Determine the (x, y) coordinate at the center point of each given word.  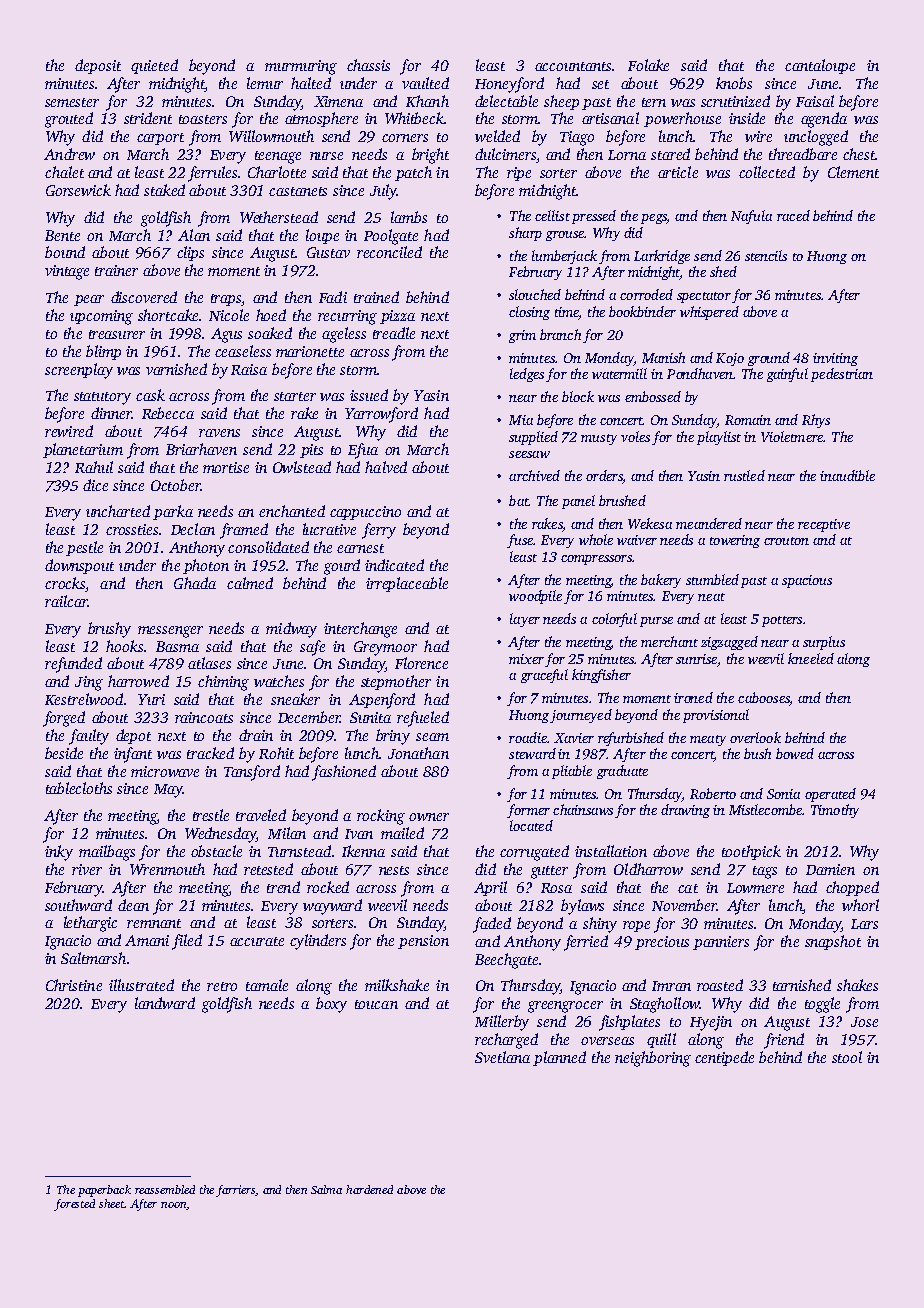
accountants (573, 66)
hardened (369, 1189)
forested (74, 1205)
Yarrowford (381, 415)
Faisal (815, 101)
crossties (132, 529)
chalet (64, 172)
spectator (704, 297)
